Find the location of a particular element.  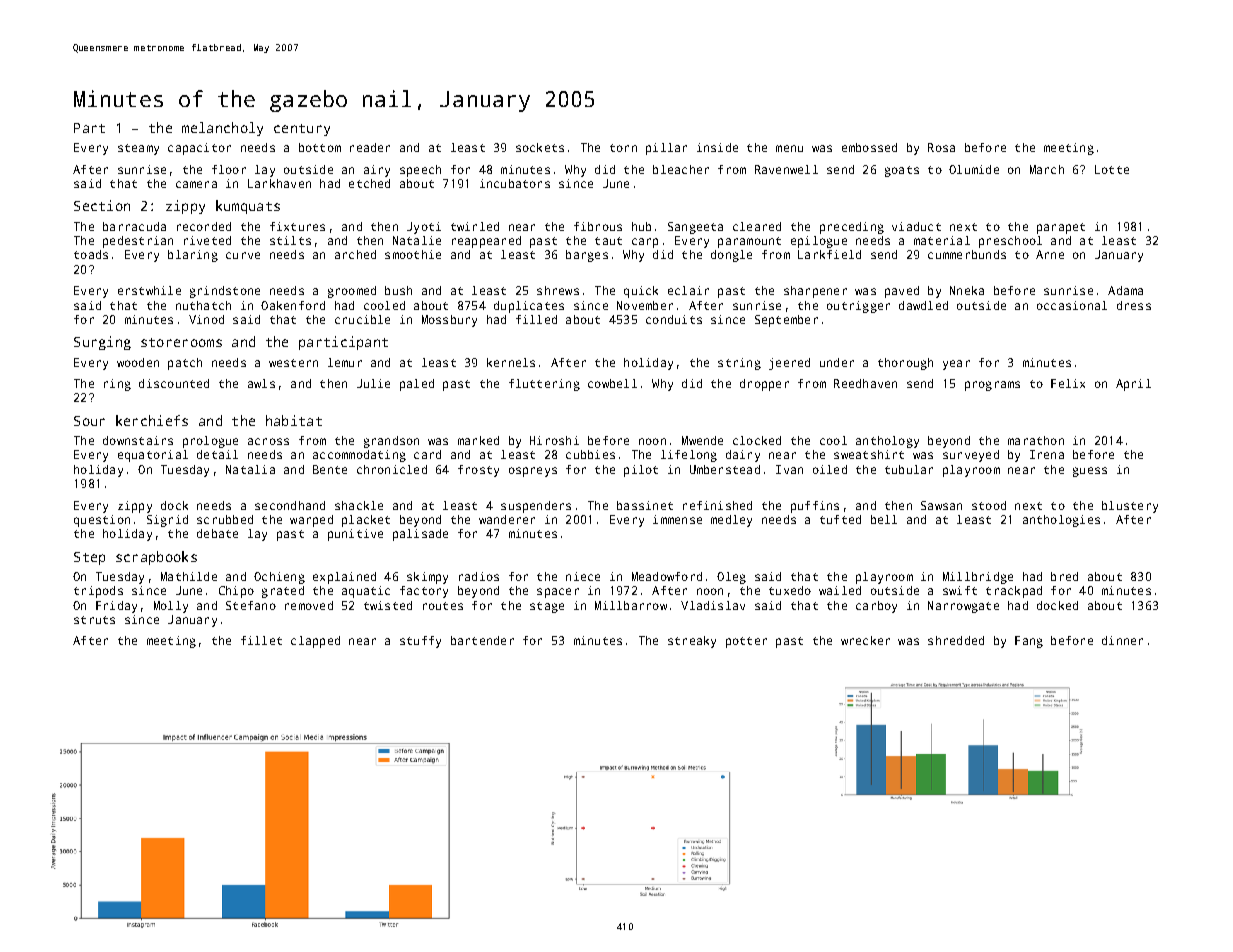

scrapbooks is located at coordinates (156, 558).
